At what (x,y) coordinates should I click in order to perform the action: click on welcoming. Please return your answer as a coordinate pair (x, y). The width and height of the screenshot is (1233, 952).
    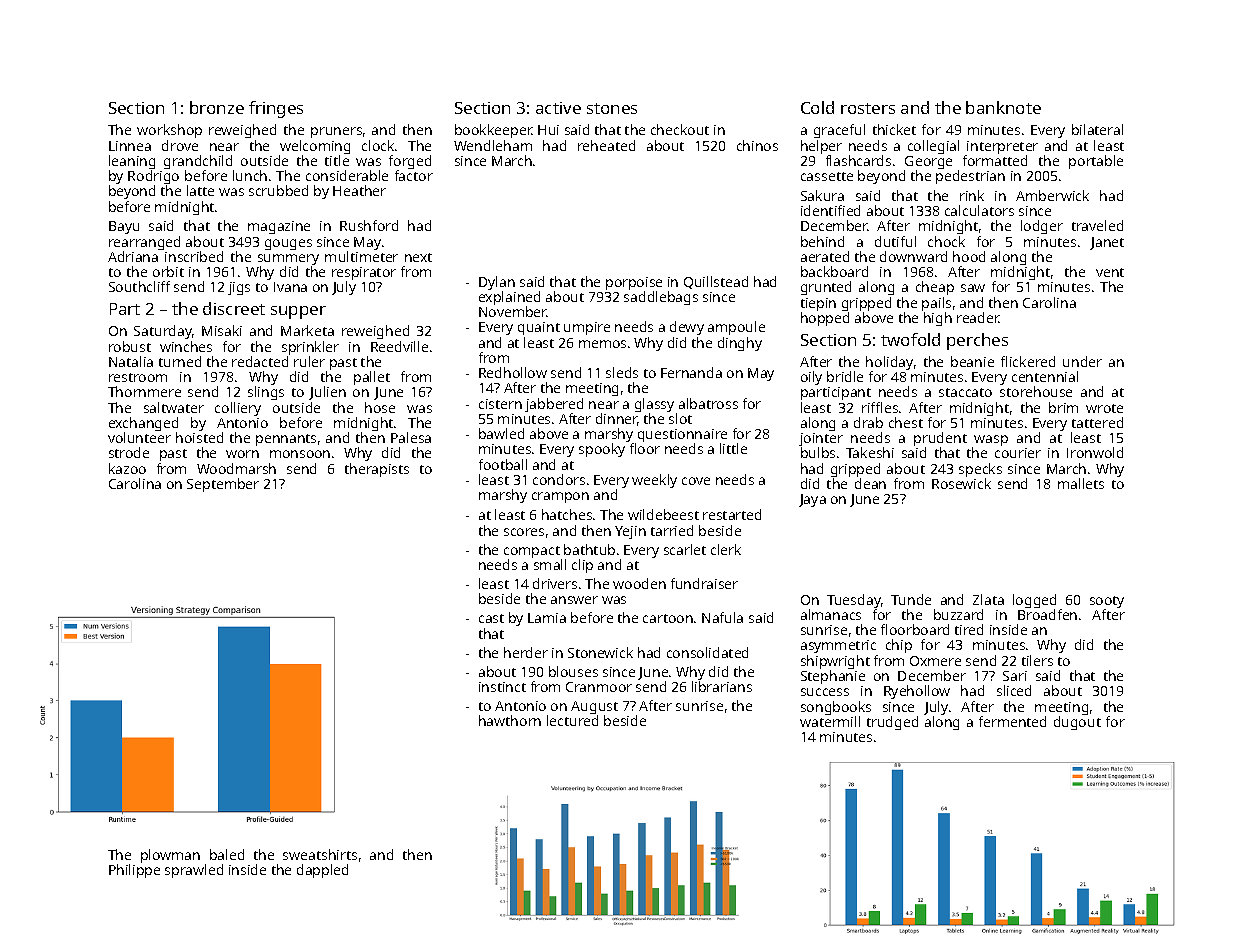
    Looking at the image, I should click on (315, 147).
